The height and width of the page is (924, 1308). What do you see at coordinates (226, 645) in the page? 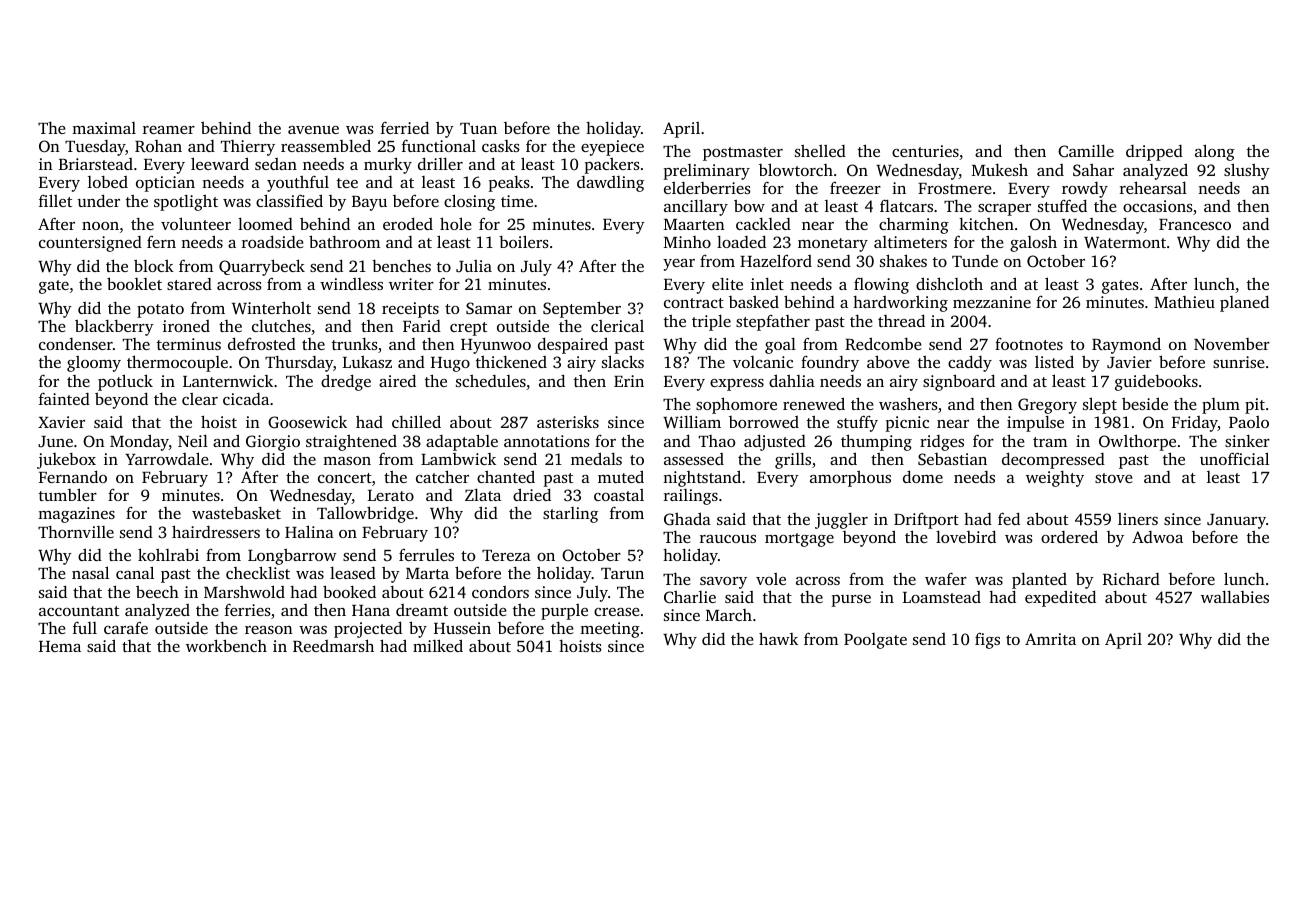
I see `workbench` at bounding box center [226, 645].
